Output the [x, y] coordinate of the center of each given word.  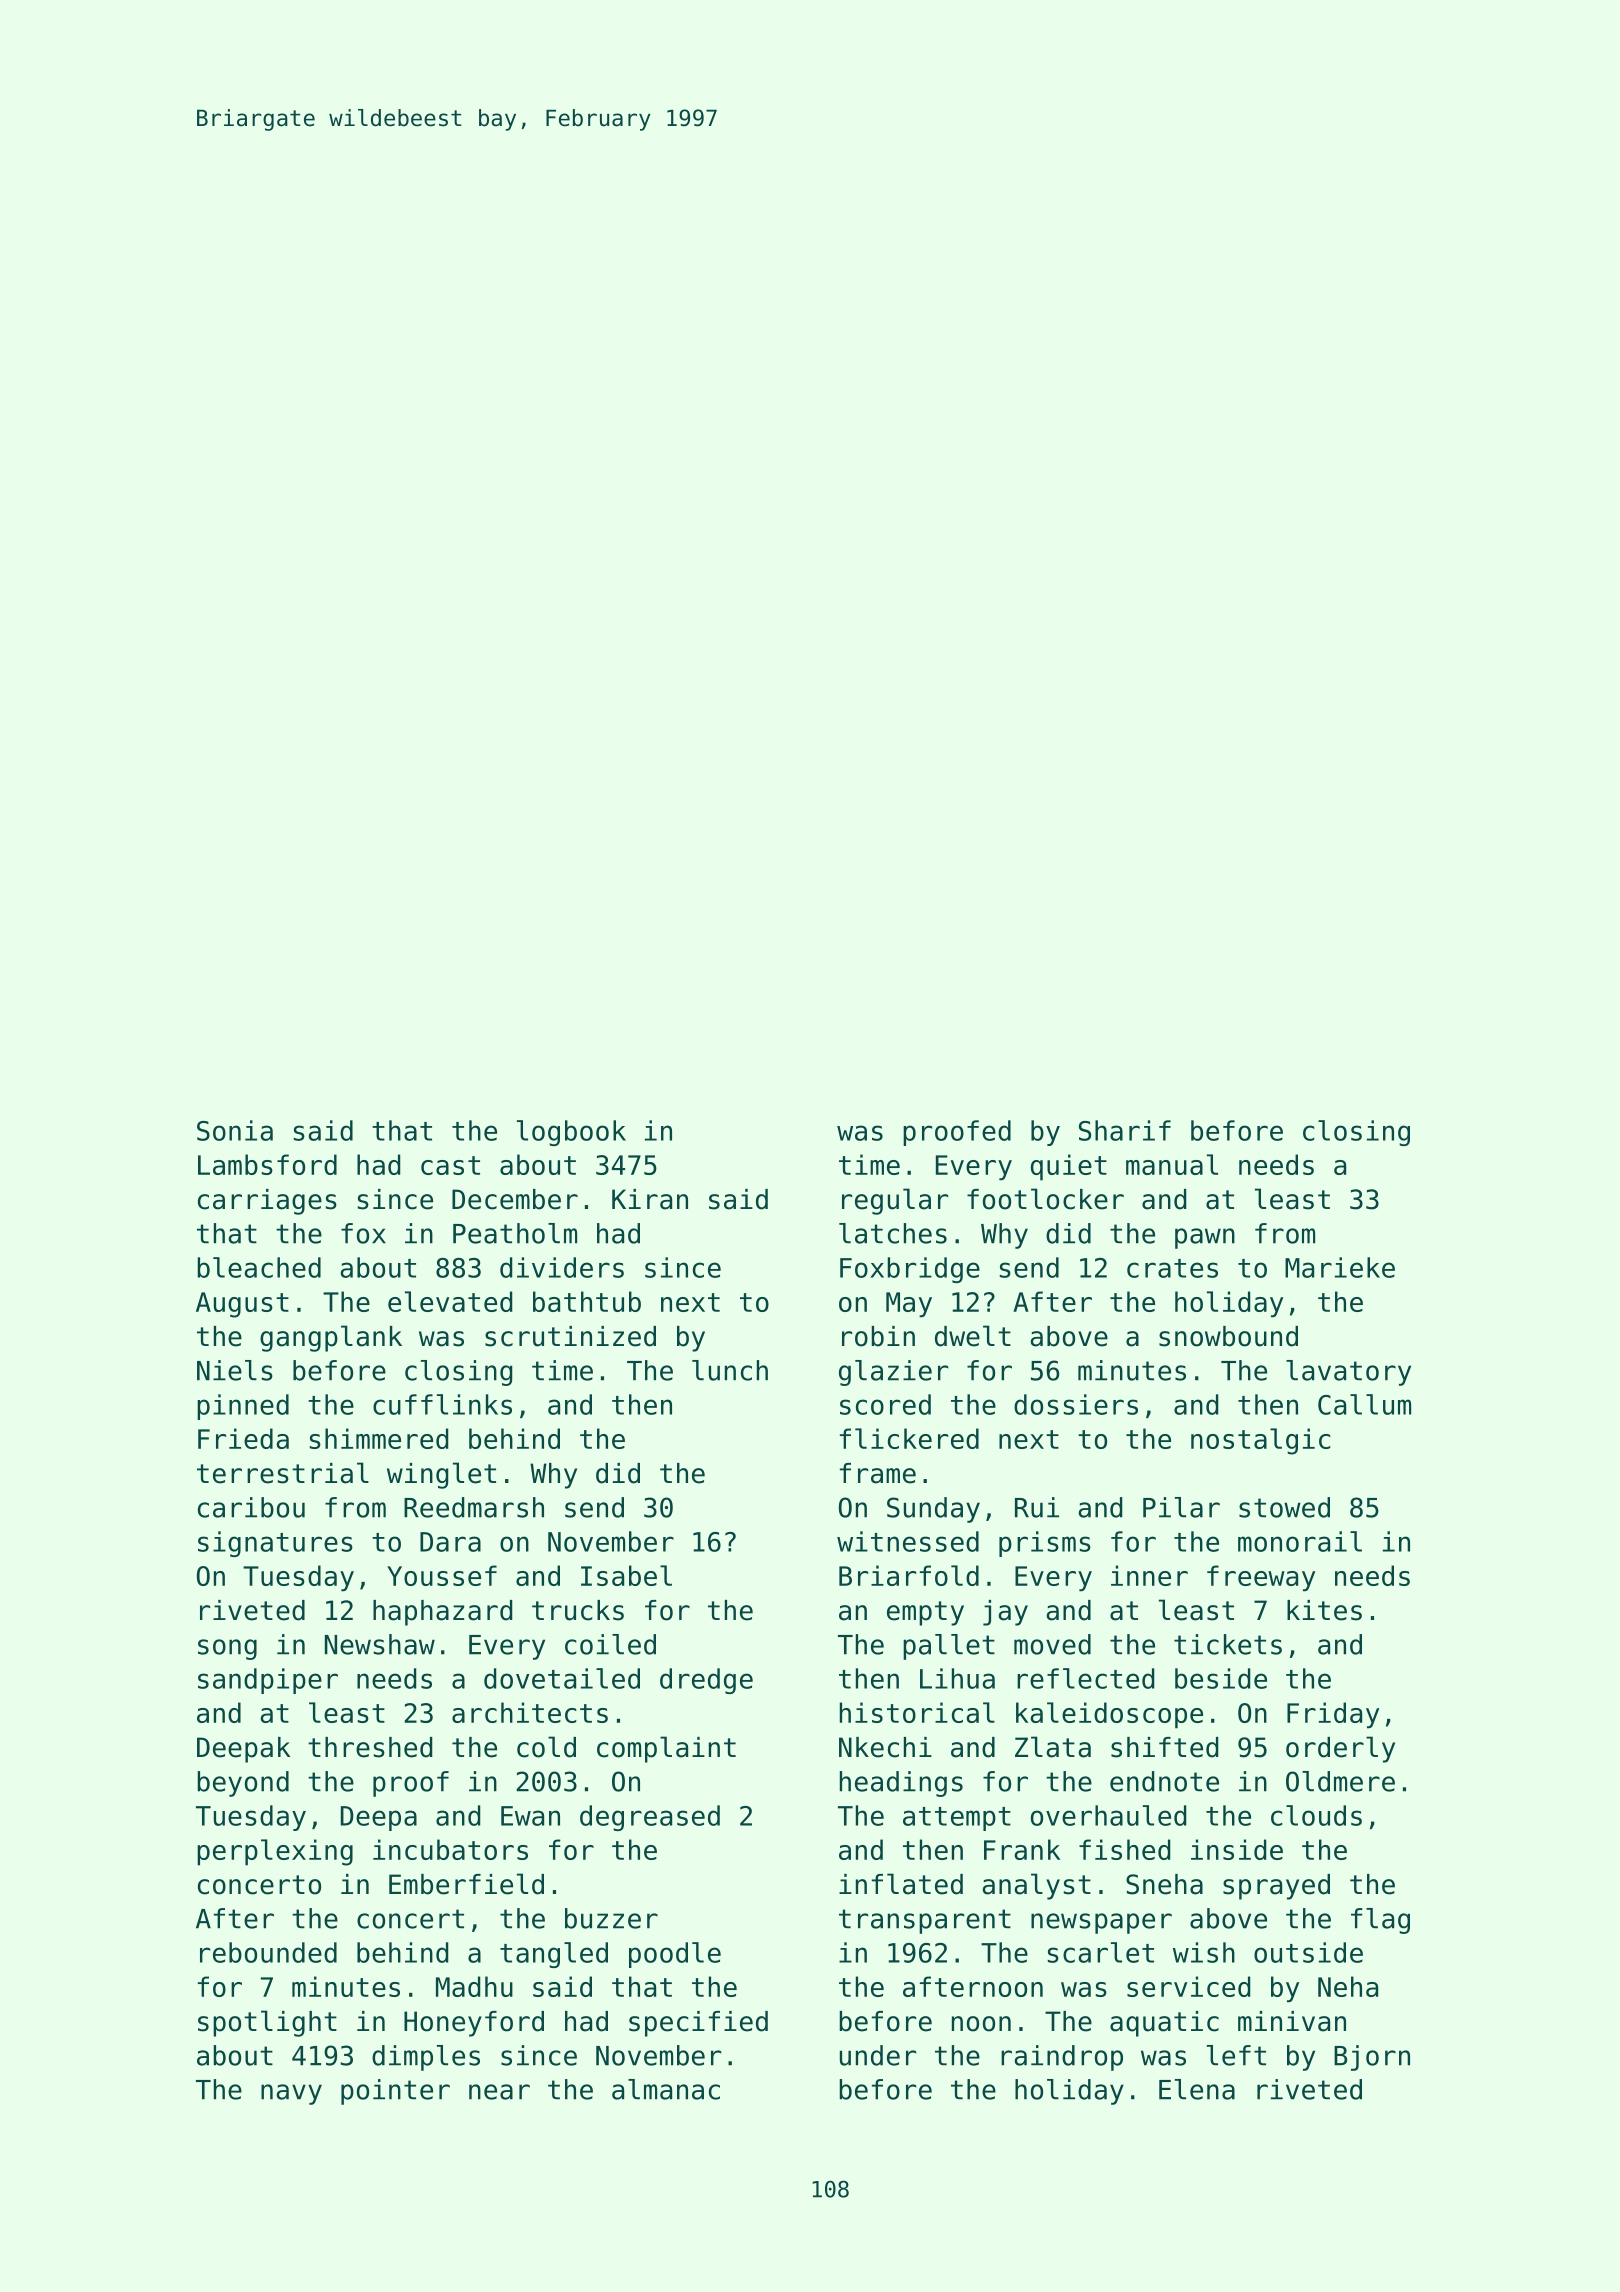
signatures [275, 1544]
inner [1149, 1575]
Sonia [235, 1130]
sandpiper [268, 1681]
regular [895, 1201]
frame [878, 1473]
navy [291, 2094]
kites [1324, 1610]
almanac [666, 2089]
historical [917, 1712]
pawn [1205, 1238]
